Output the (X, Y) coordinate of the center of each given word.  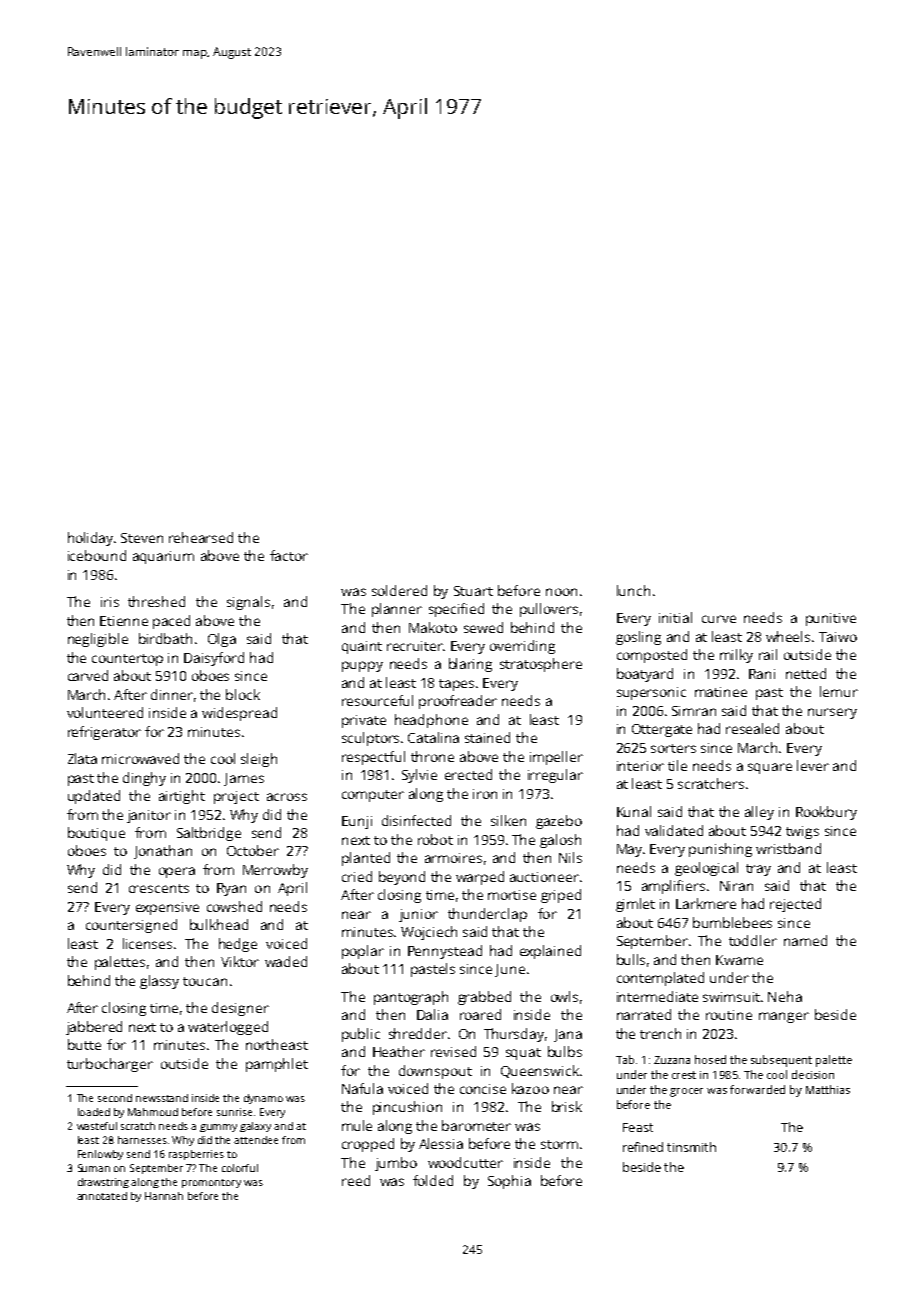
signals (248, 603)
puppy (362, 666)
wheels (788, 636)
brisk (567, 1106)
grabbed (484, 998)
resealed (752, 728)
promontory (211, 1183)
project (236, 797)
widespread (239, 714)
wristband (788, 848)
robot (435, 839)
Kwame (739, 960)
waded (286, 961)
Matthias (828, 1089)
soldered (399, 590)
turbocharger (110, 1065)
